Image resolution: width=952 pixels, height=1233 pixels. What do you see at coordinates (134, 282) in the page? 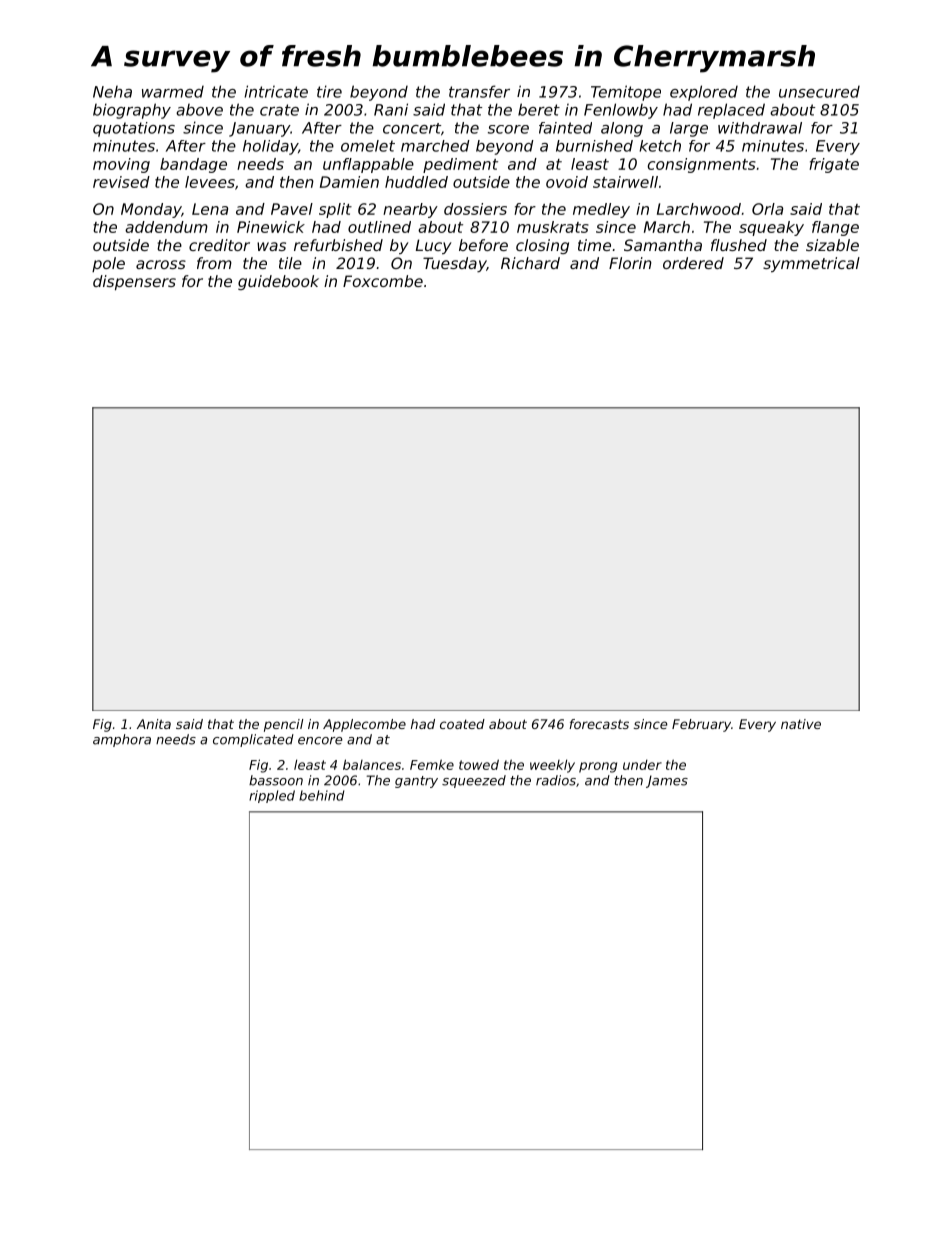
I see `dispensers` at bounding box center [134, 282].
